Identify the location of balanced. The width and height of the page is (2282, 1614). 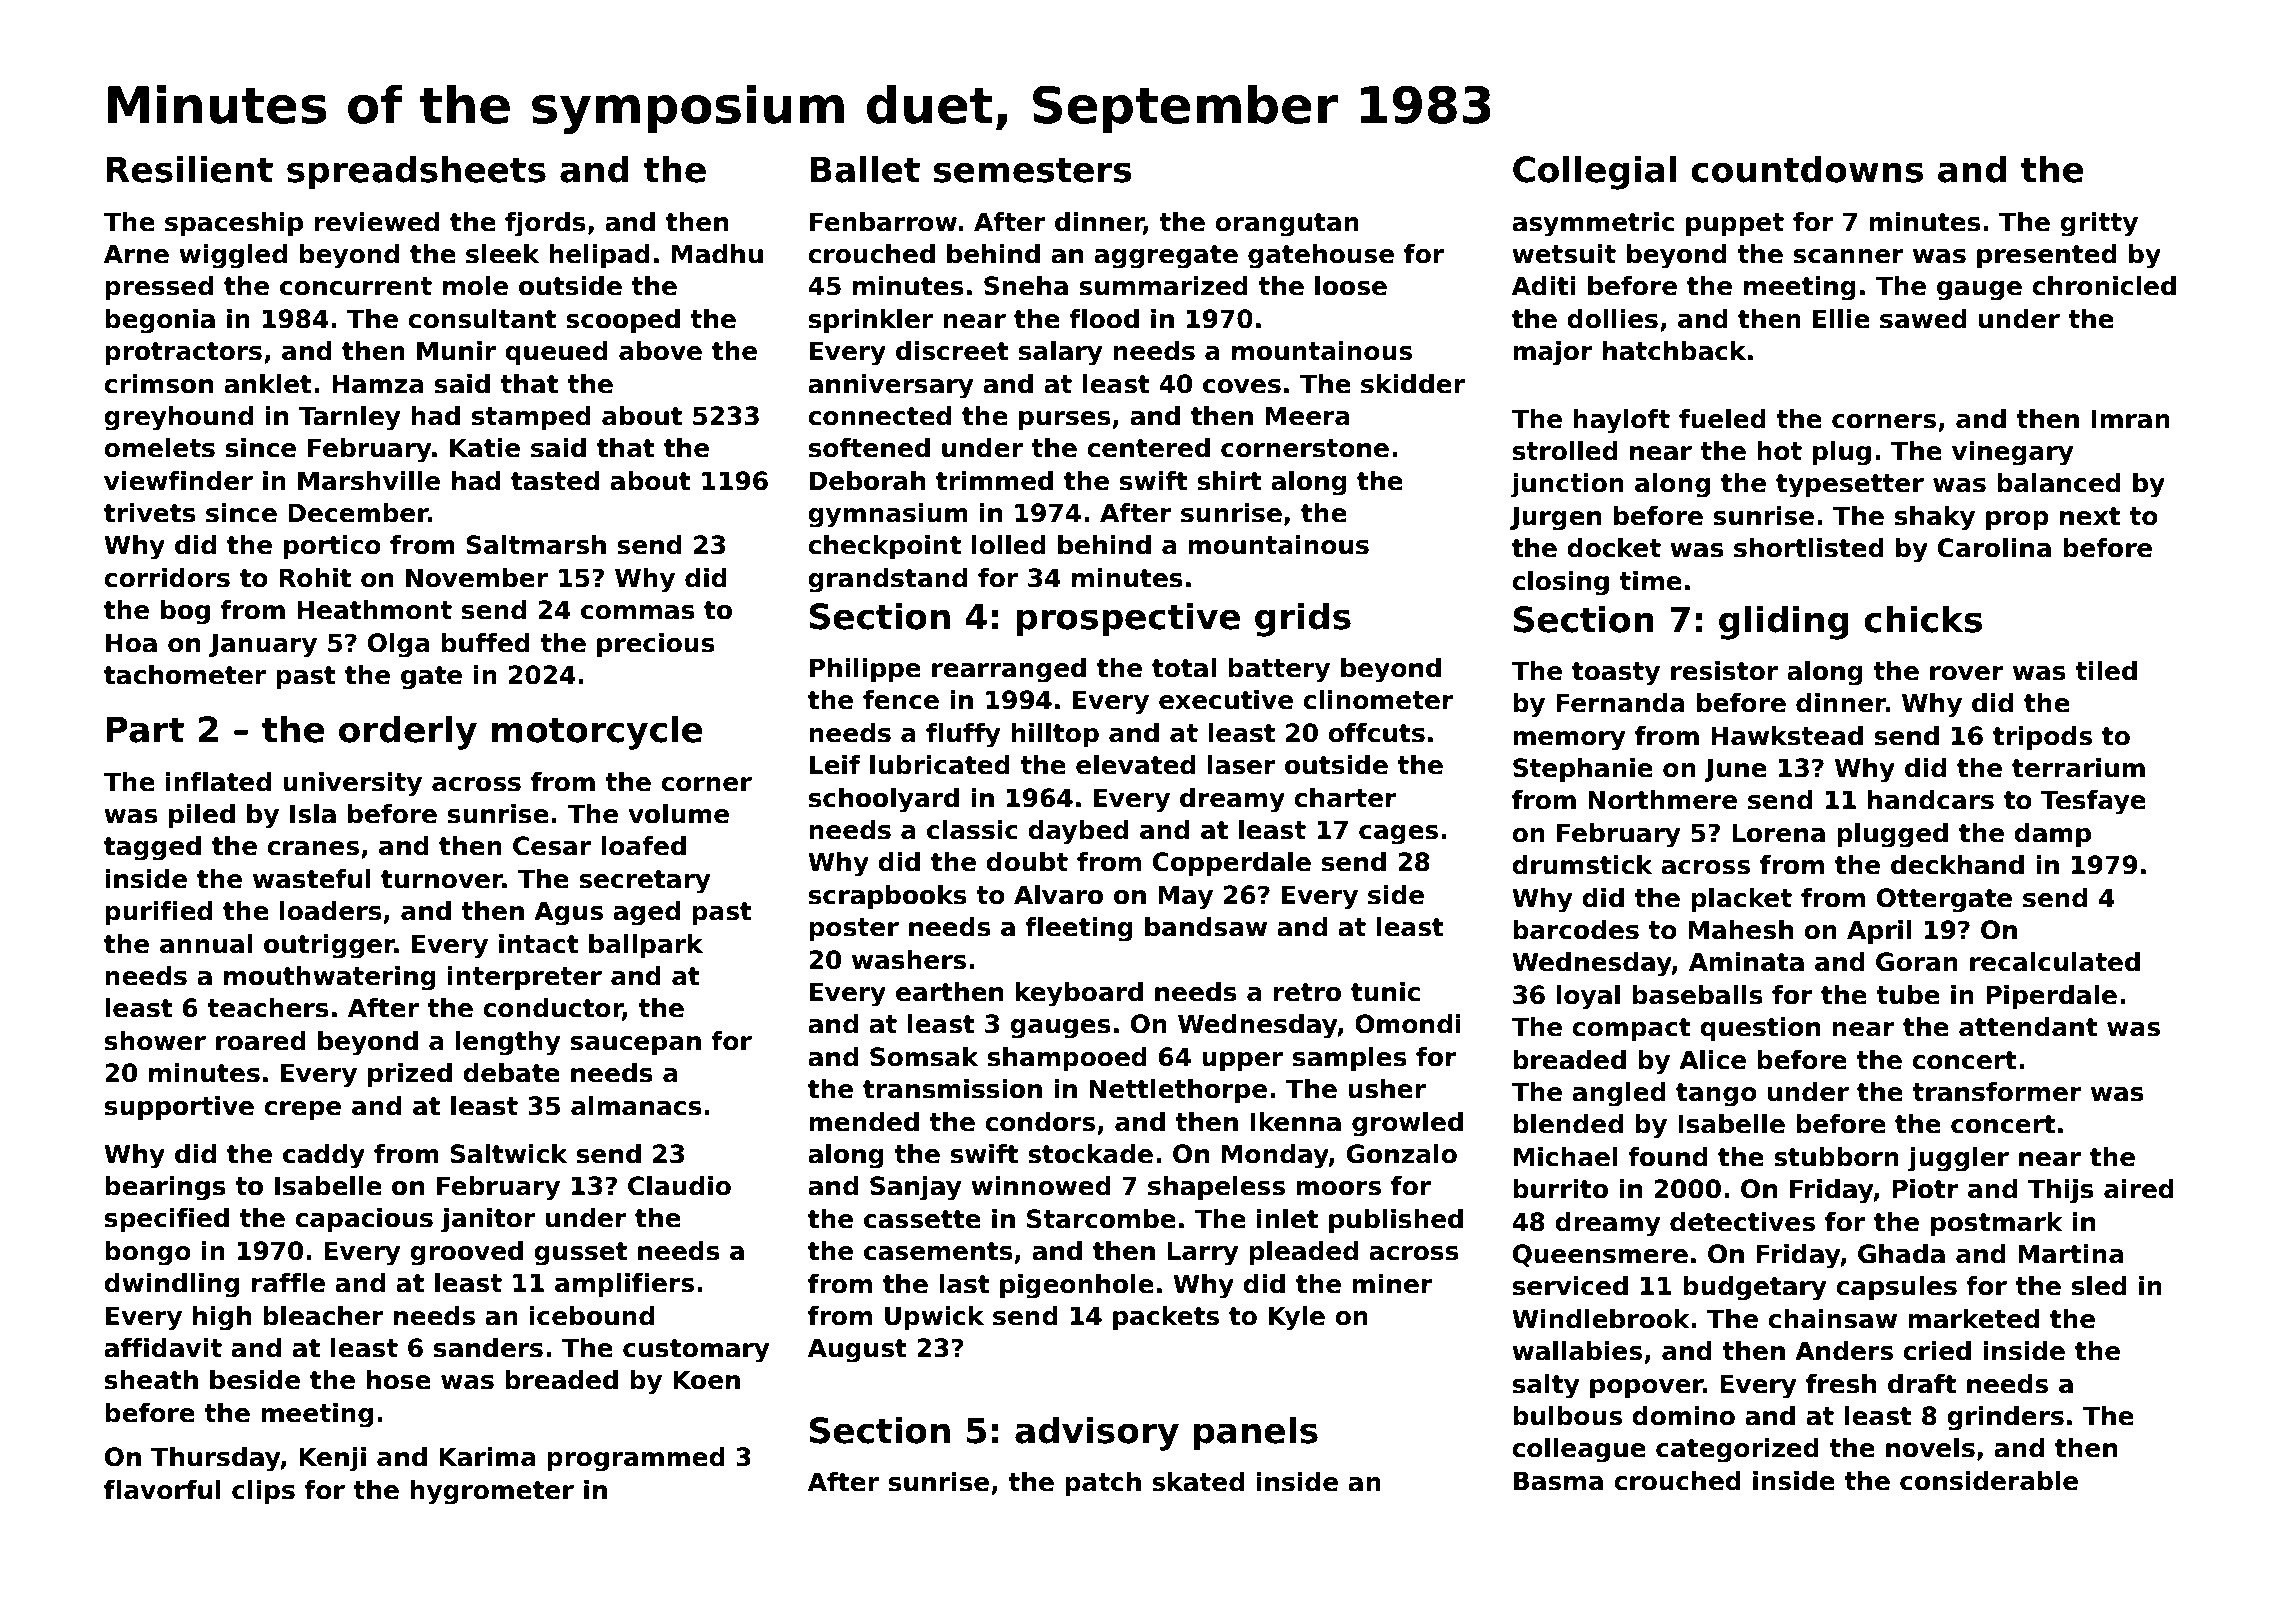
(2059, 483).
